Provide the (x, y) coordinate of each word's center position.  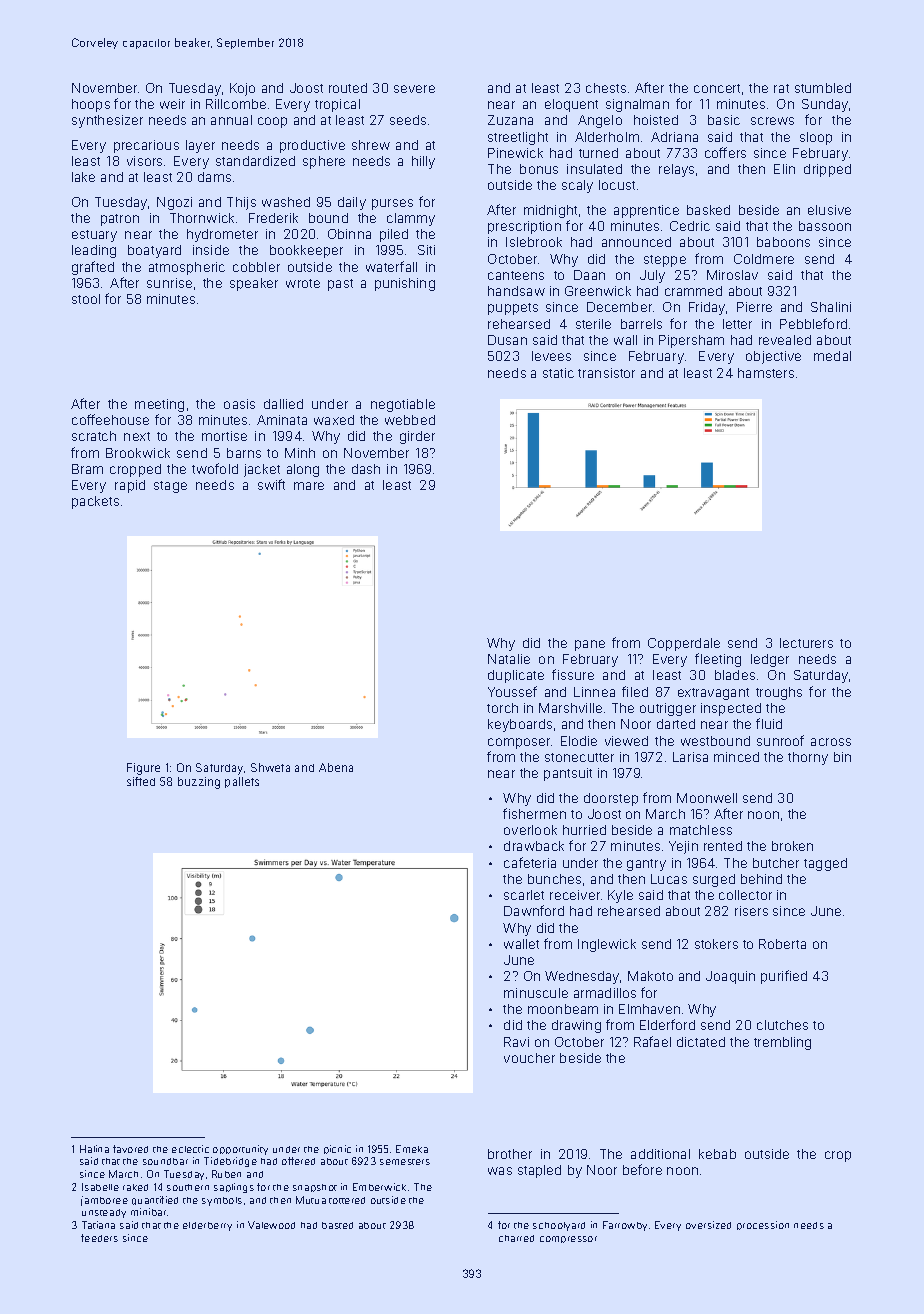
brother (510, 1154)
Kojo (242, 89)
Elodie (579, 741)
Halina (94, 1149)
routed (348, 88)
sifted (141, 781)
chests (606, 88)
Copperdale (684, 644)
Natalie (509, 659)
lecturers (806, 643)
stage (170, 487)
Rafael (652, 1041)
